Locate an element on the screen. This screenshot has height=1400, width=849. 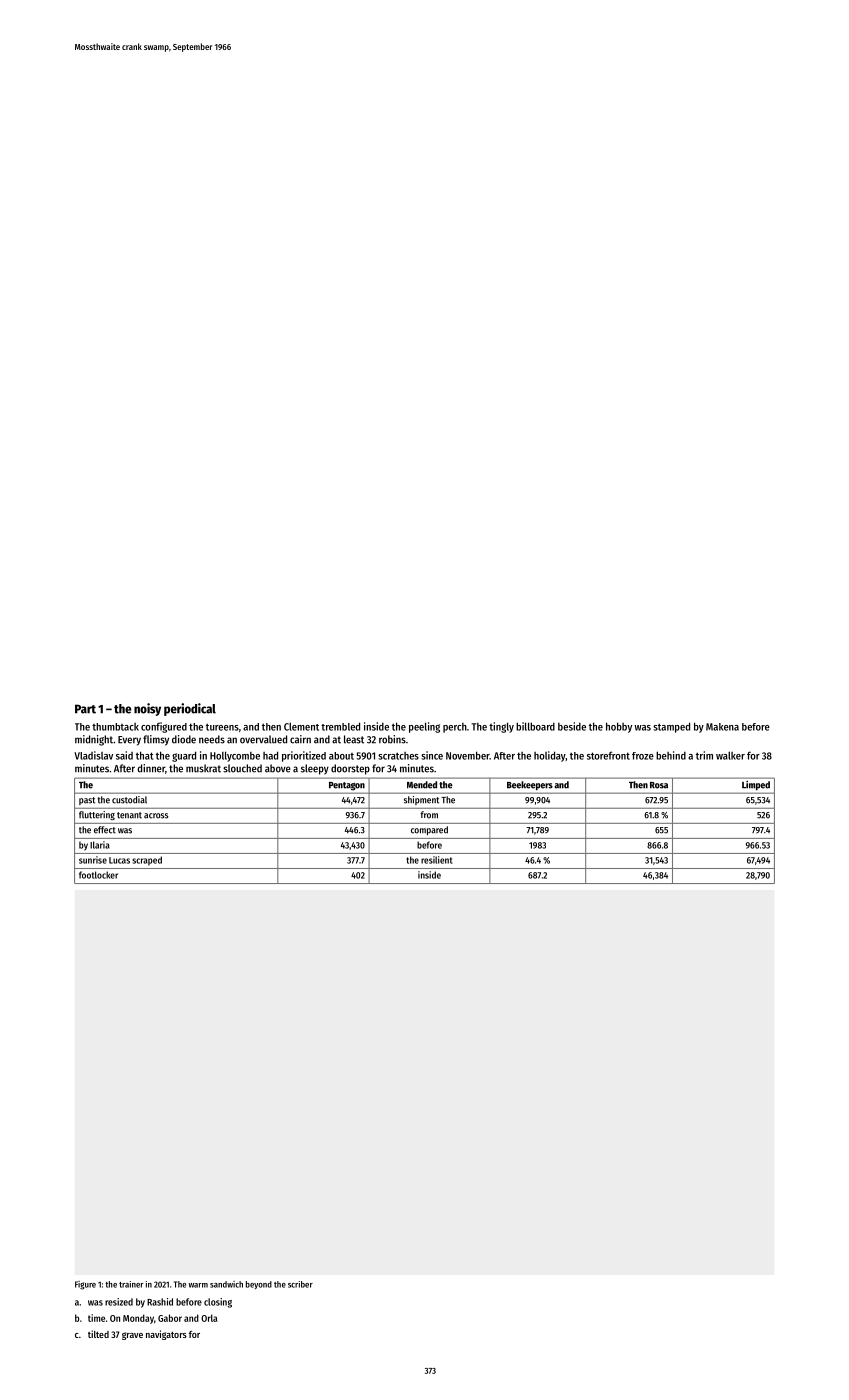
trainer is located at coordinates (131, 1284).
